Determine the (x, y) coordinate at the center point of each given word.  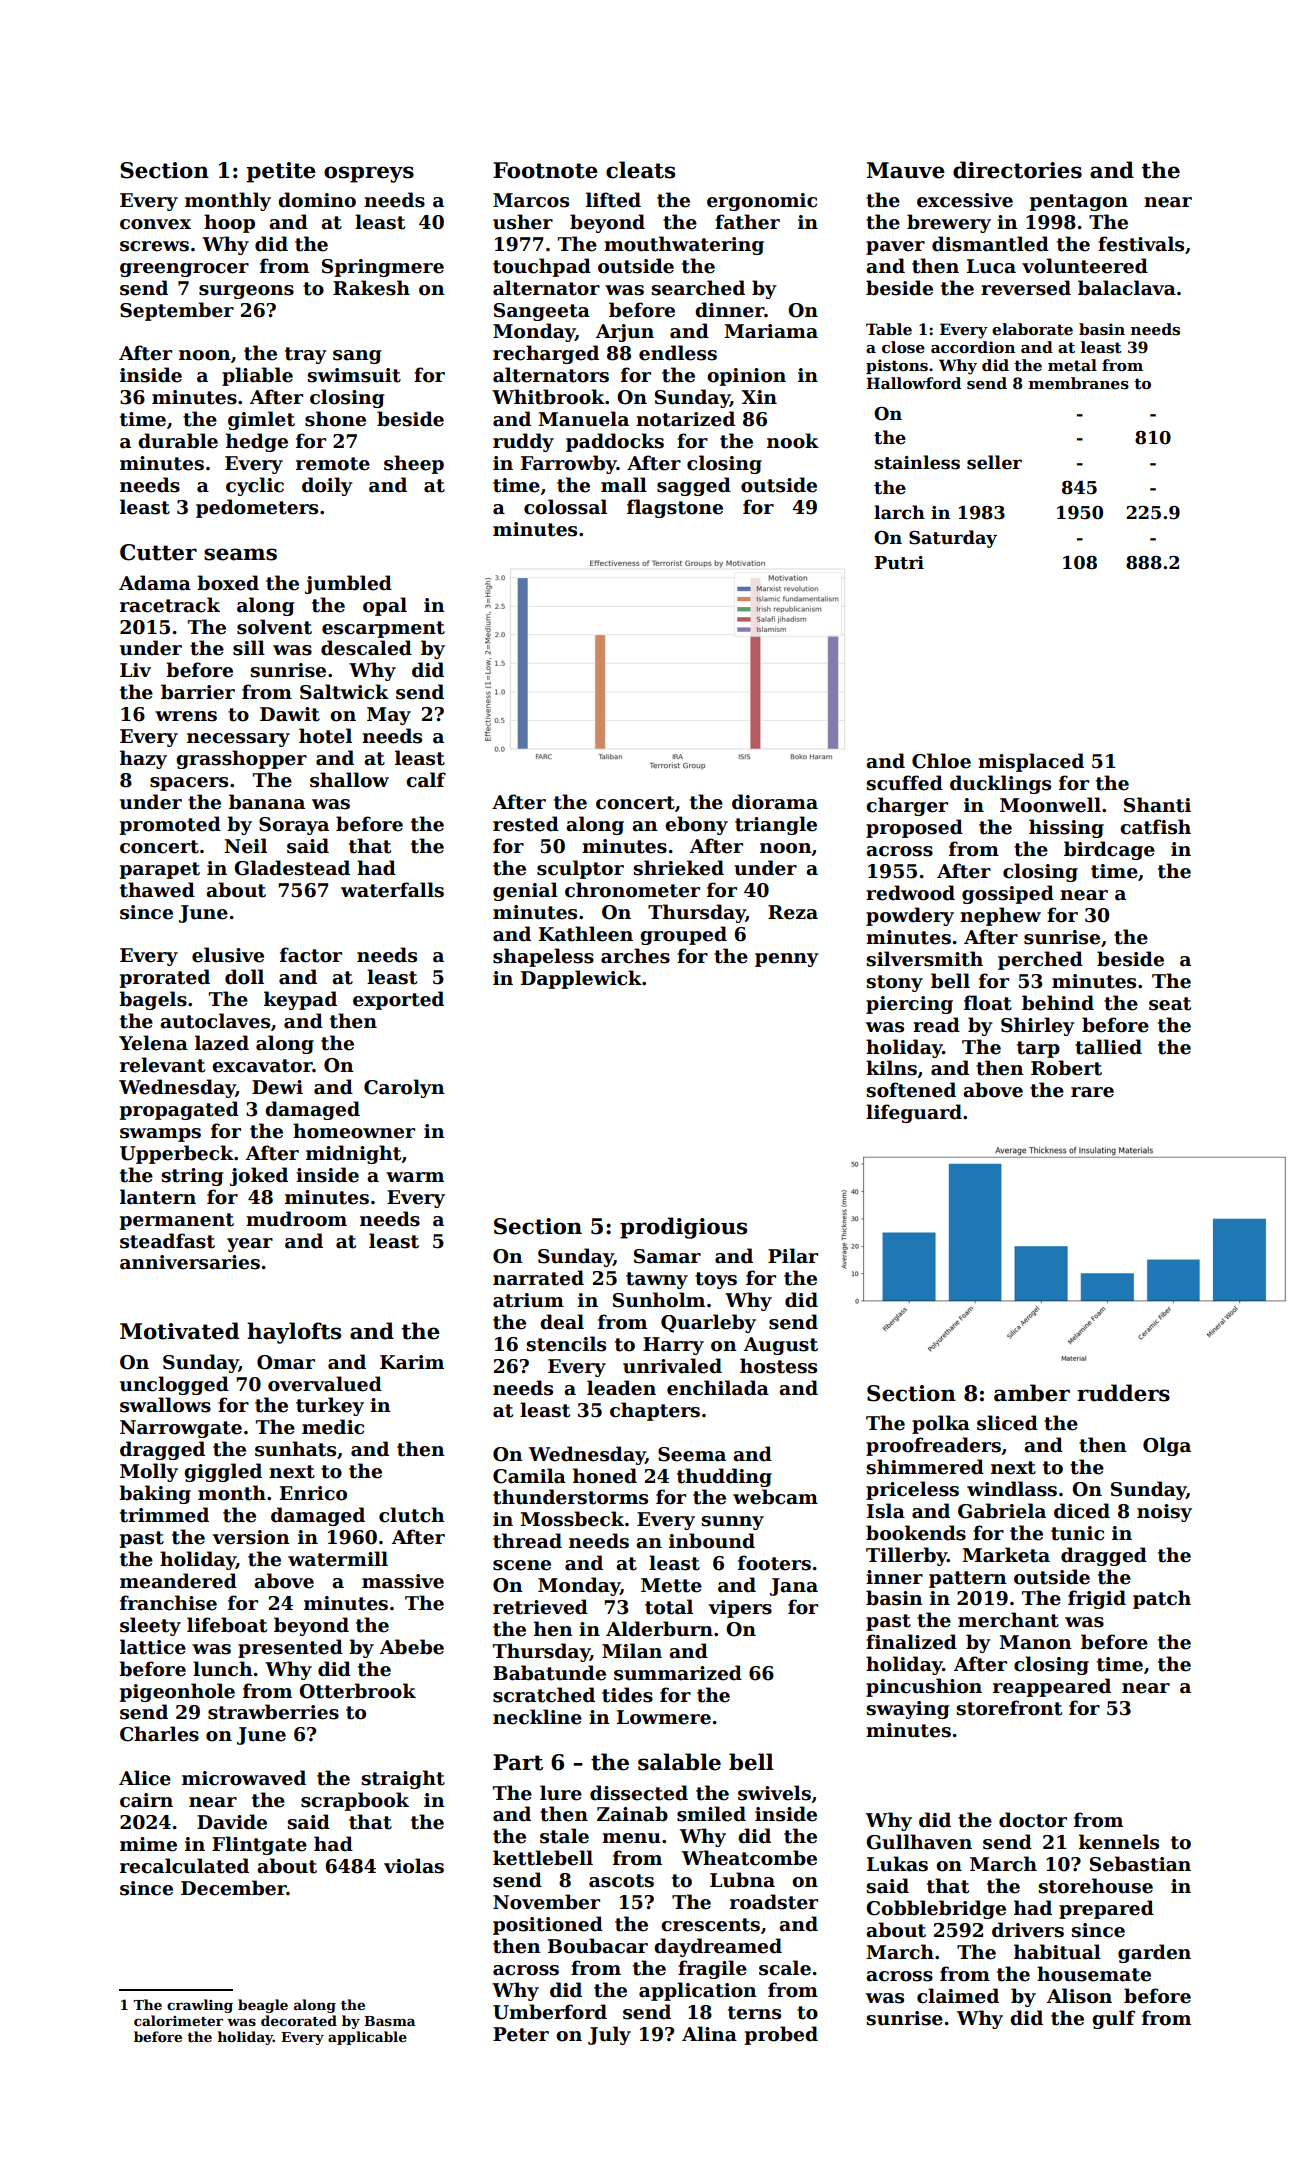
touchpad (542, 267)
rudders (1123, 1393)
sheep (414, 464)
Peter (521, 2034)
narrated (538, 1278)
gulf (1113, 2019)
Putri (899, 563)
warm (415, 1177)
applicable (367, 2038)
